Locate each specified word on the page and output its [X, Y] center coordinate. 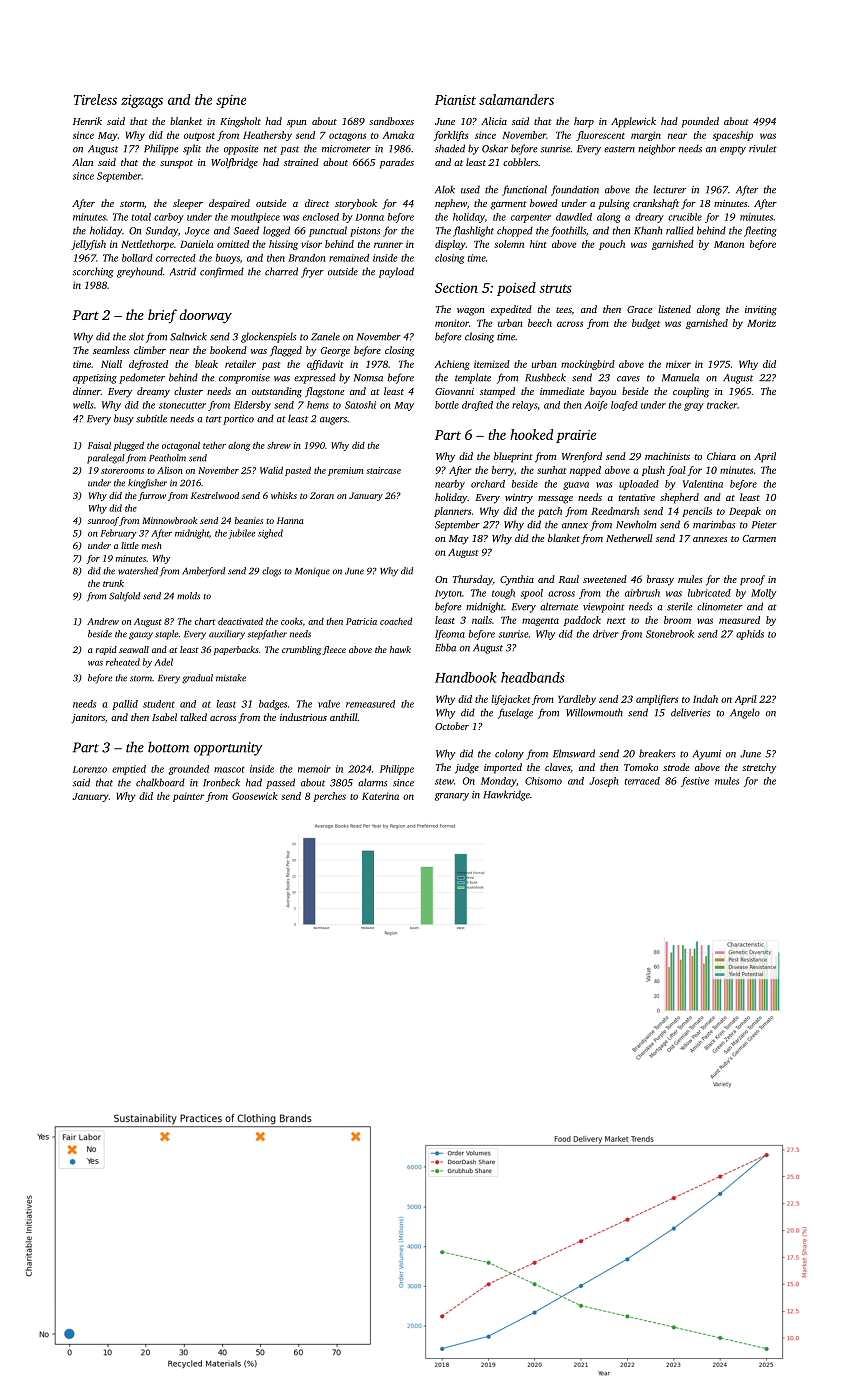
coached [396, 621]
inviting [761, 311]
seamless [111, 350]
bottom [168, 747]
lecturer [669, 189]
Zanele [325, 336]
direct [317, 203]
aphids [750, 635]
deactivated [240, 621]
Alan [82, 162]
